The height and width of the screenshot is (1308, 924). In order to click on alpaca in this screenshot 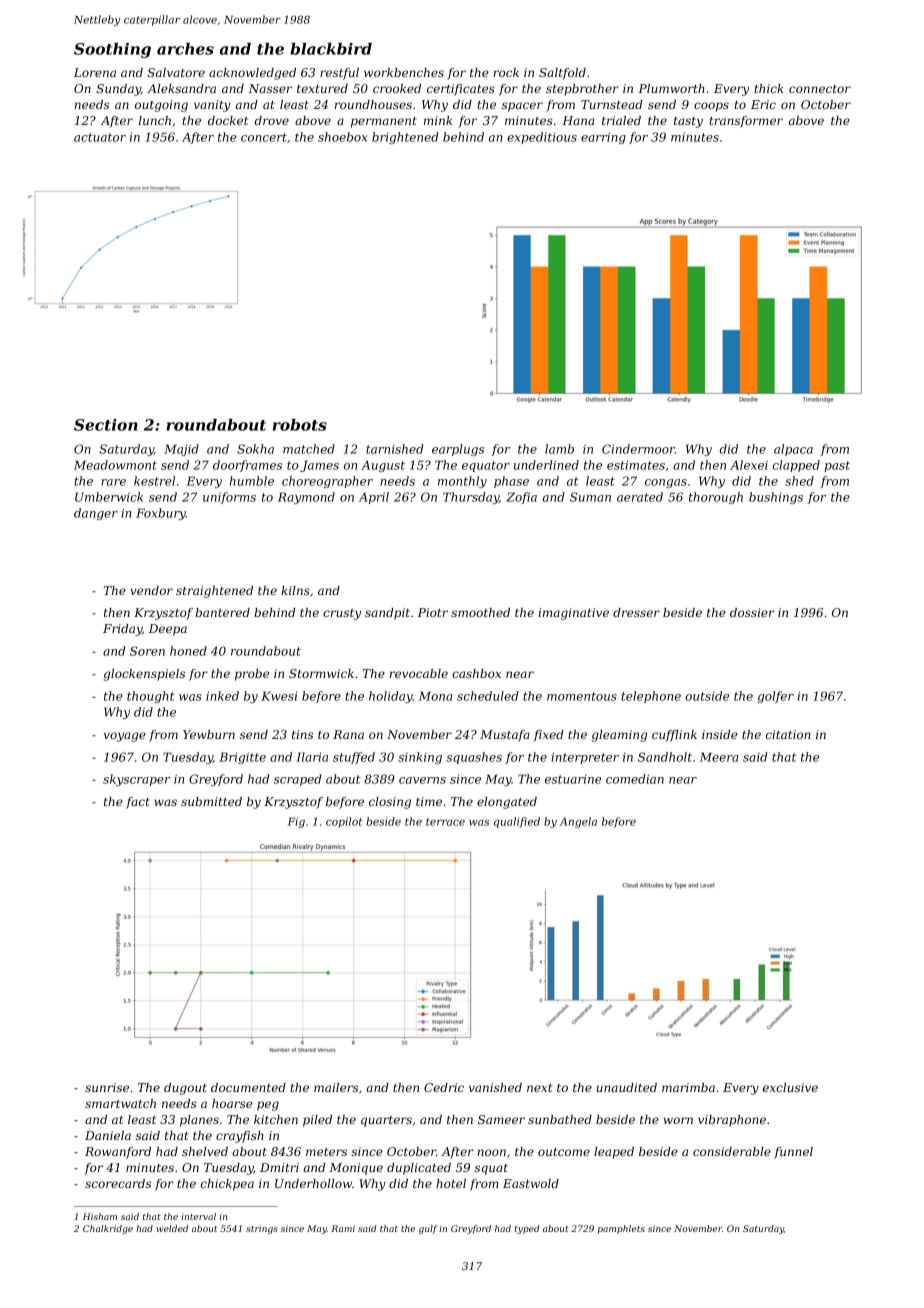, I will do `click(793, 450)`.
